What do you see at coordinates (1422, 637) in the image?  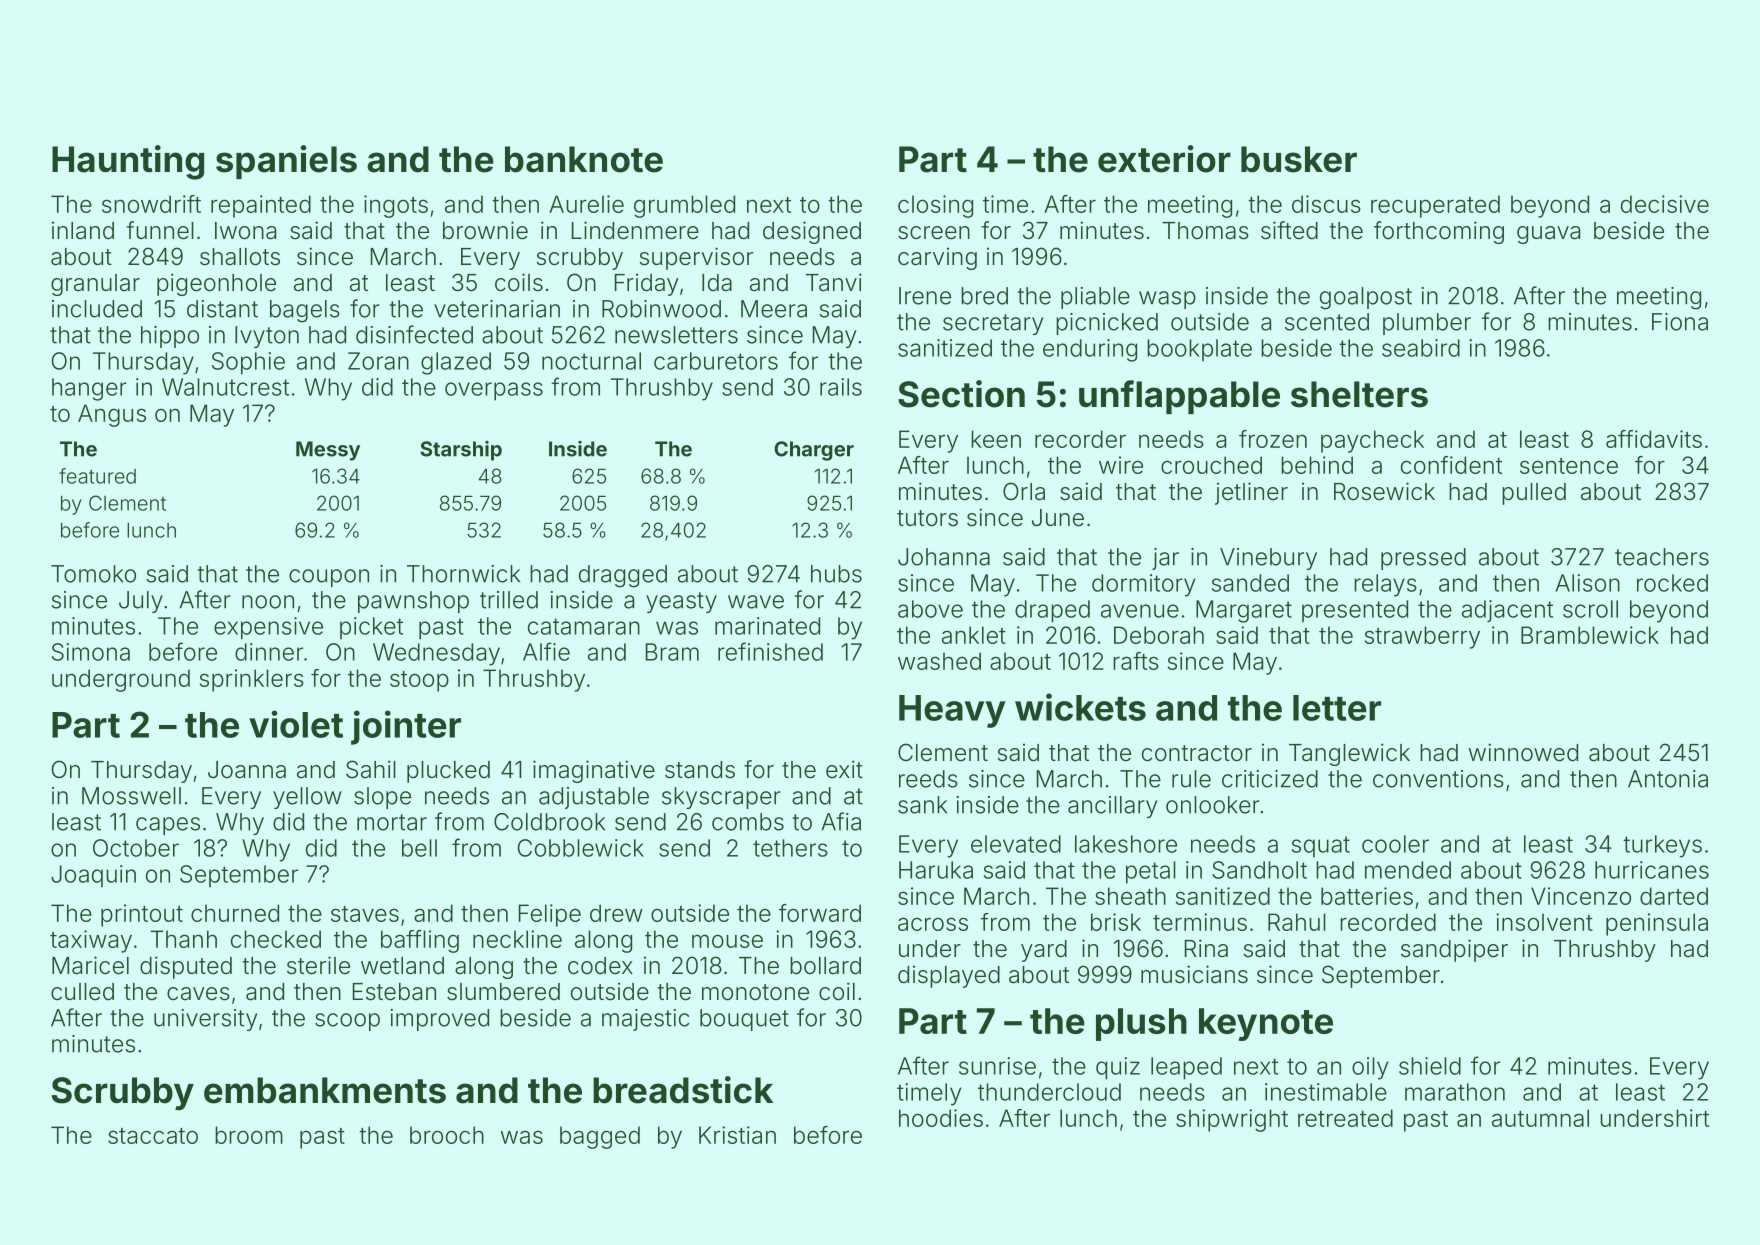 I see `strawberry` at bounding box center [1422, 637].
